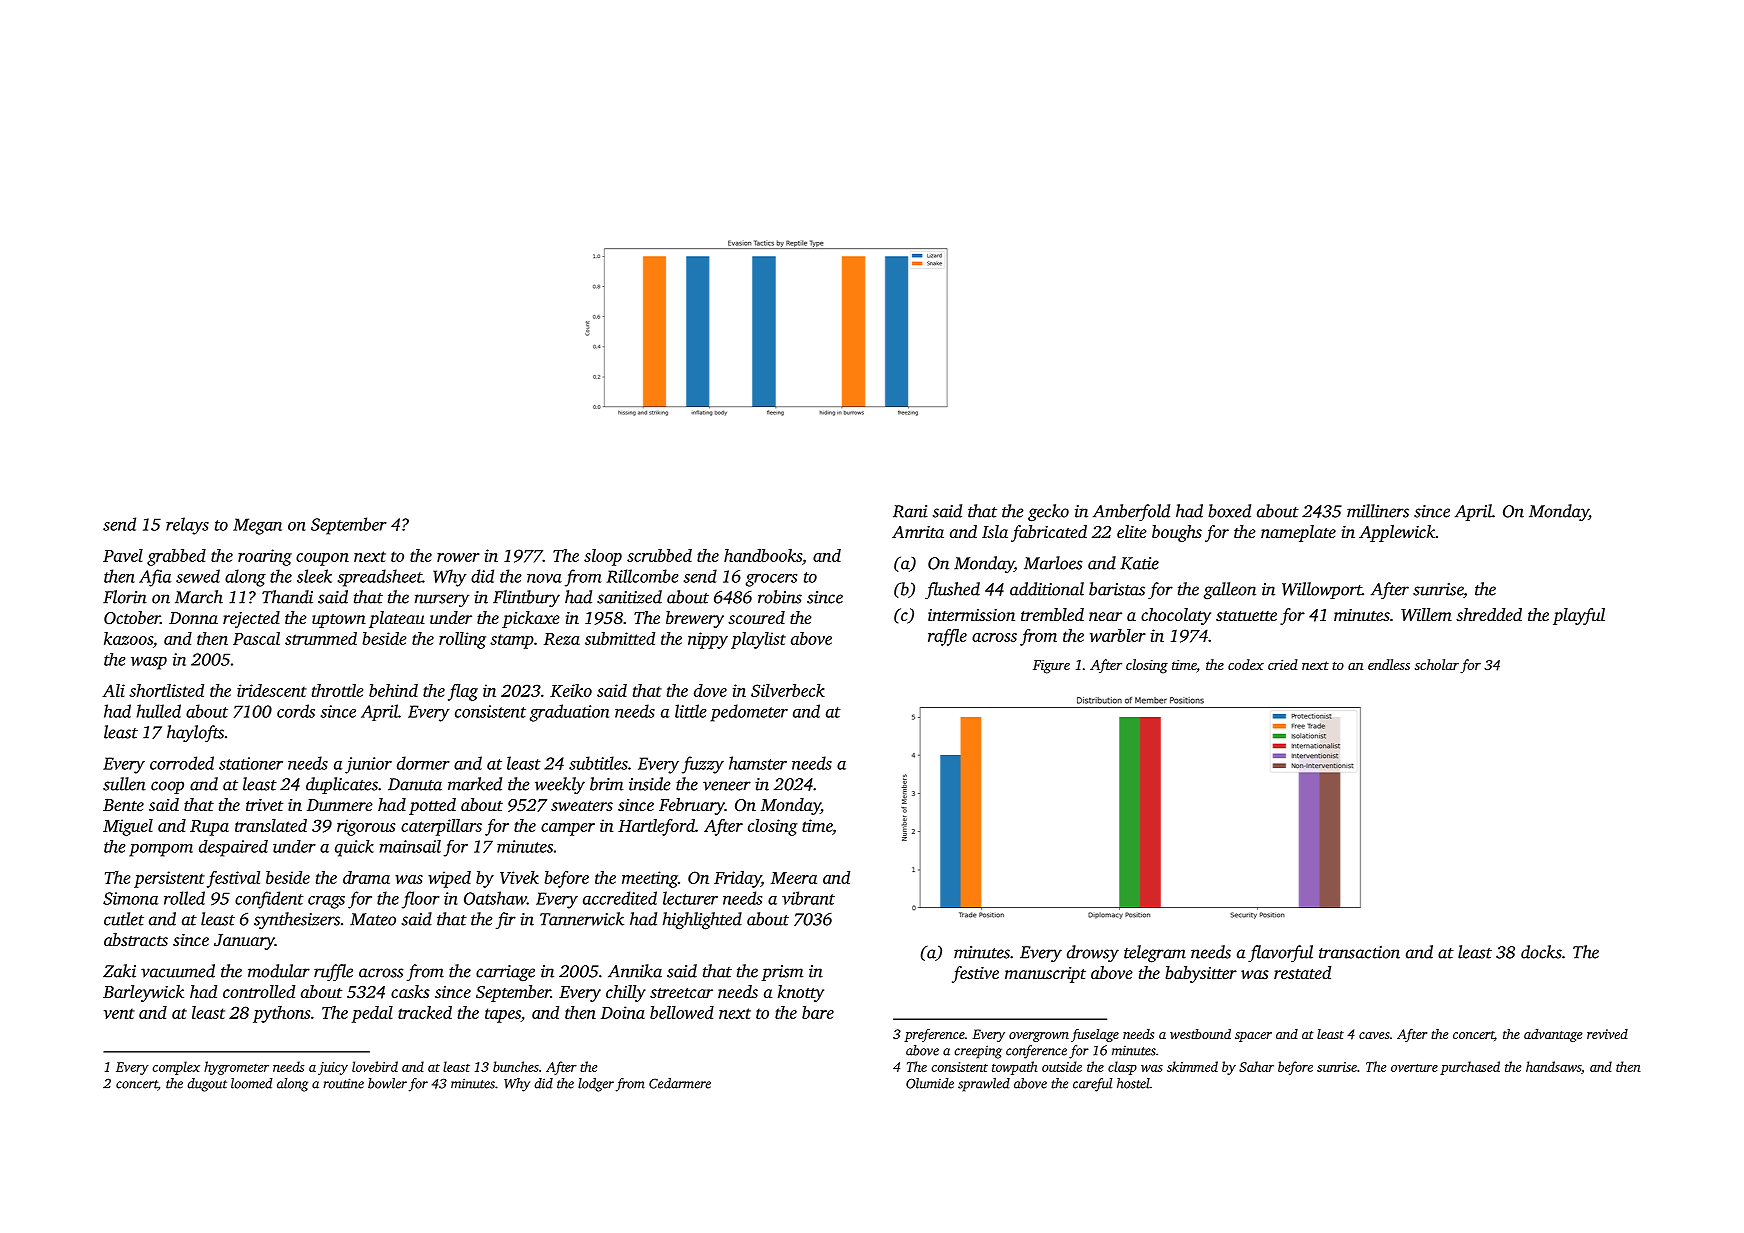  Describe the element at coordinates (287, 597) in the screenshot. I see `Thandi` at that location.
